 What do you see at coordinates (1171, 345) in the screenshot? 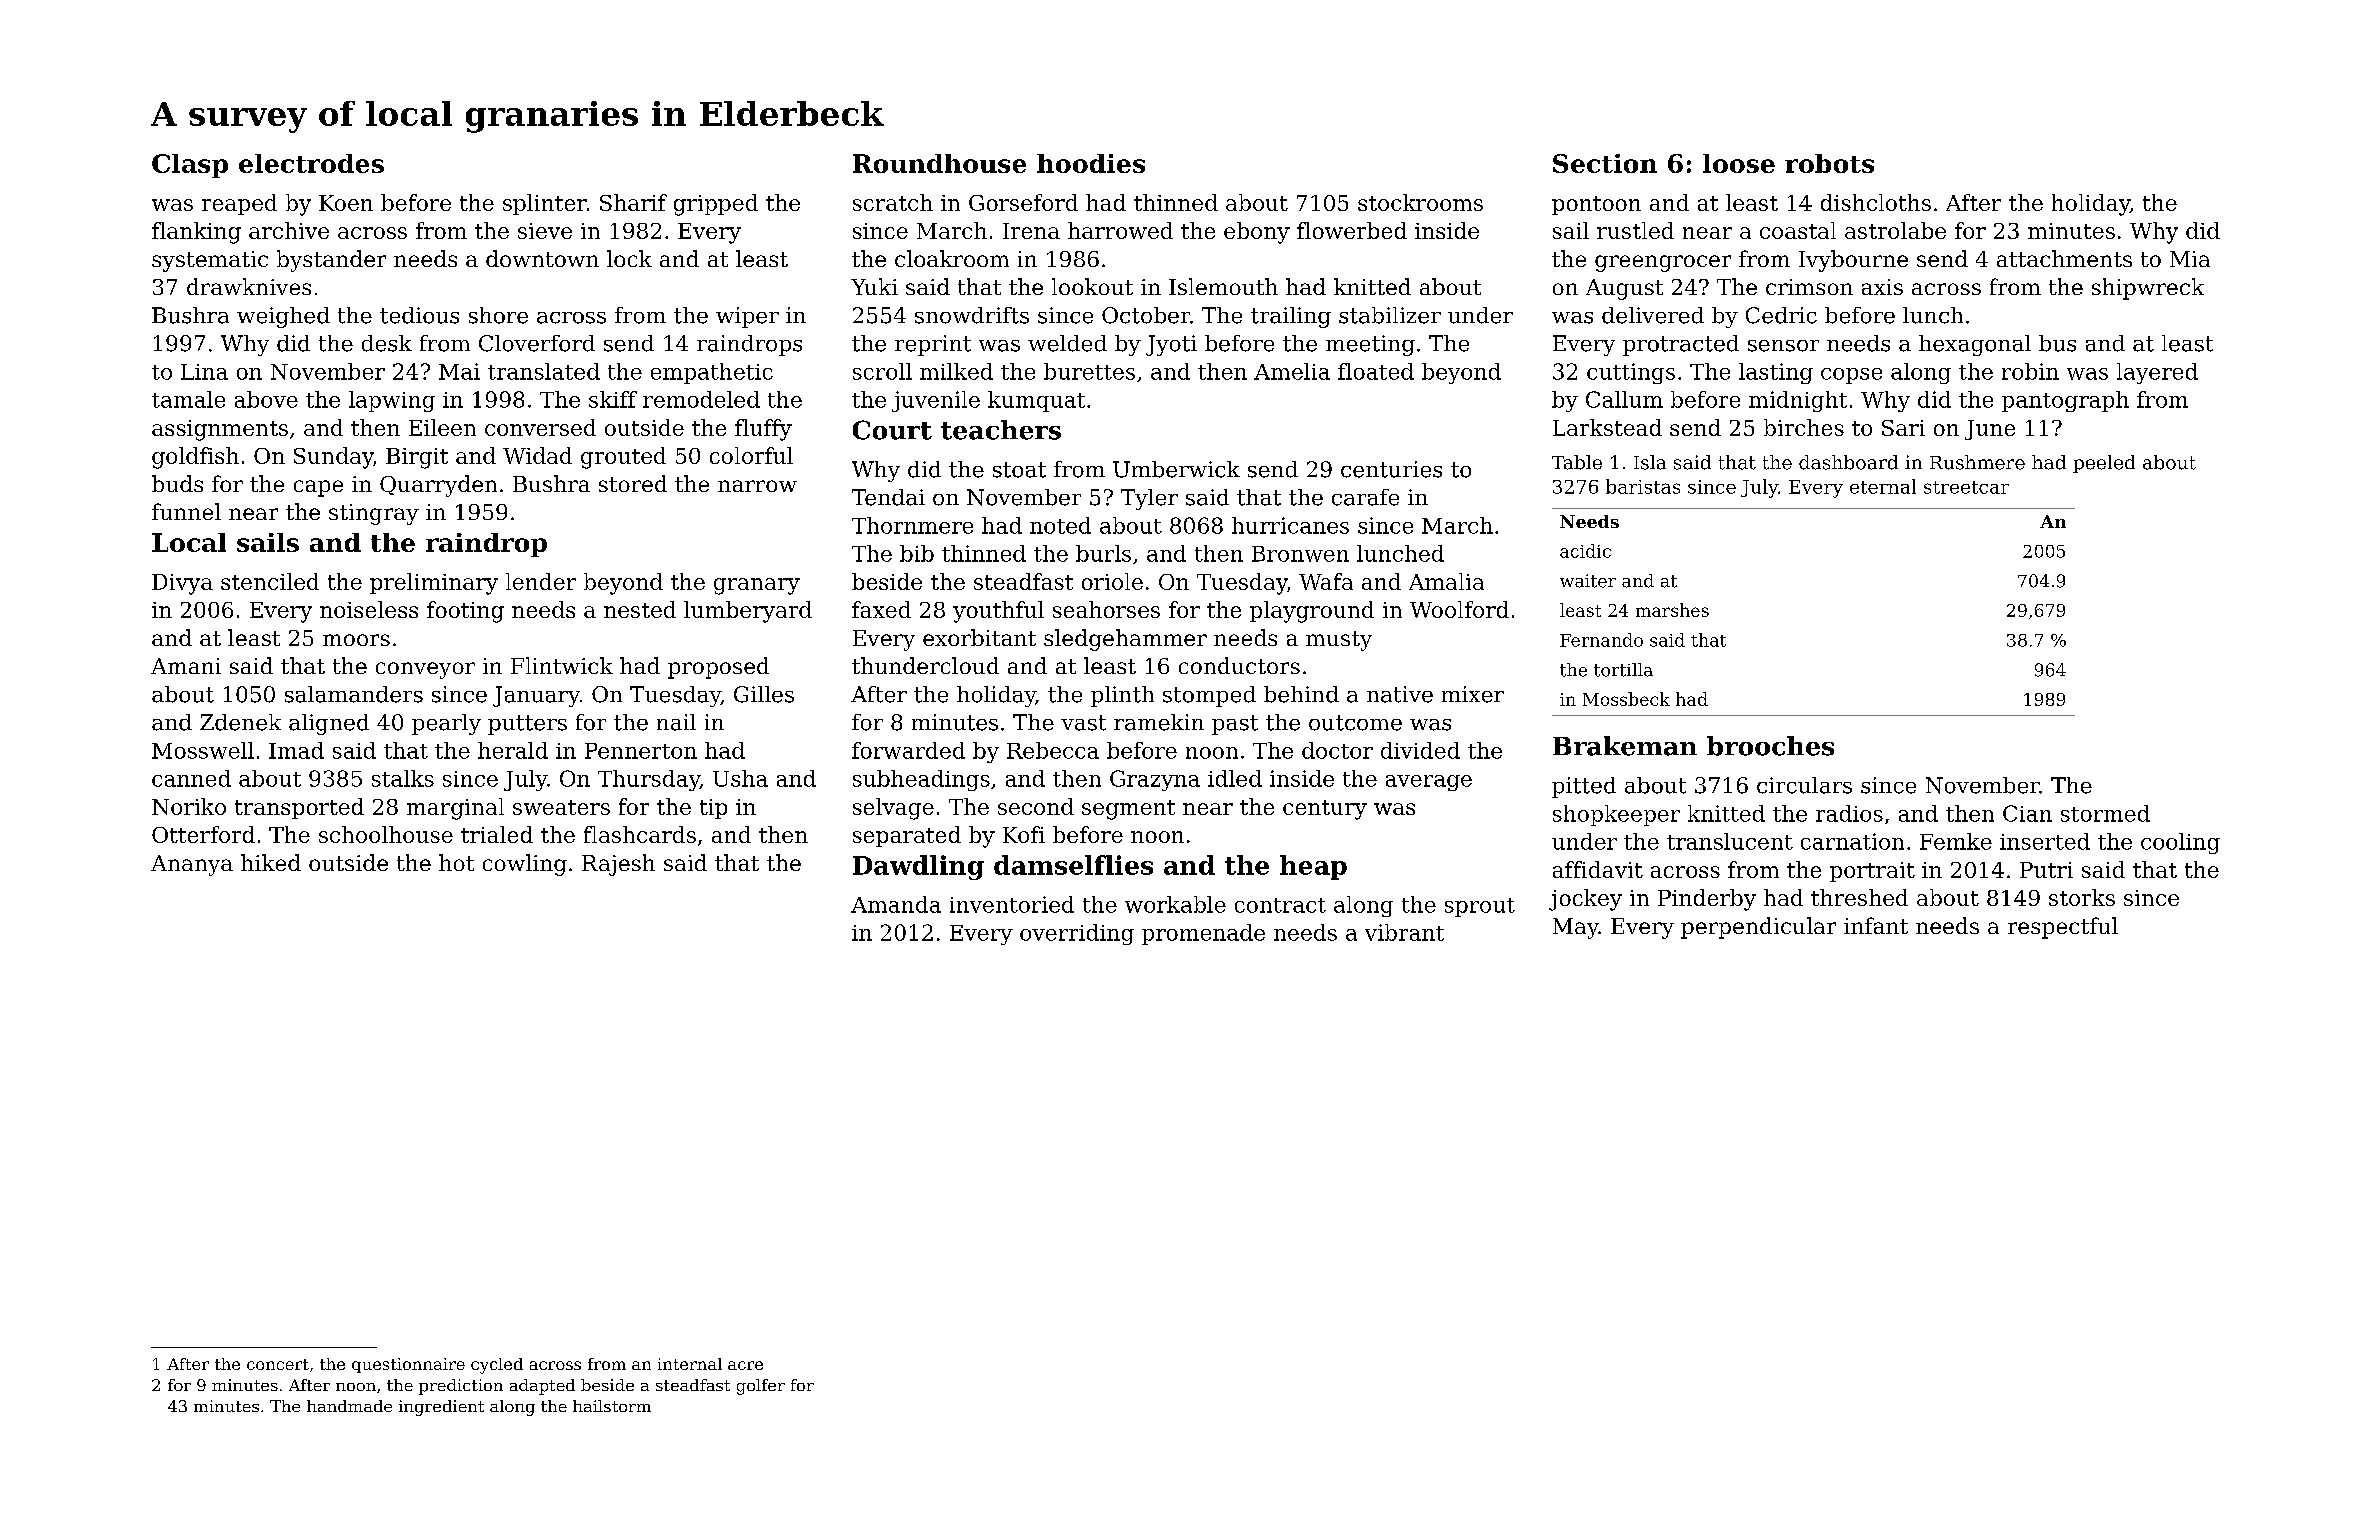
I see `Jyoti` at bounding box center [1171, 345].
